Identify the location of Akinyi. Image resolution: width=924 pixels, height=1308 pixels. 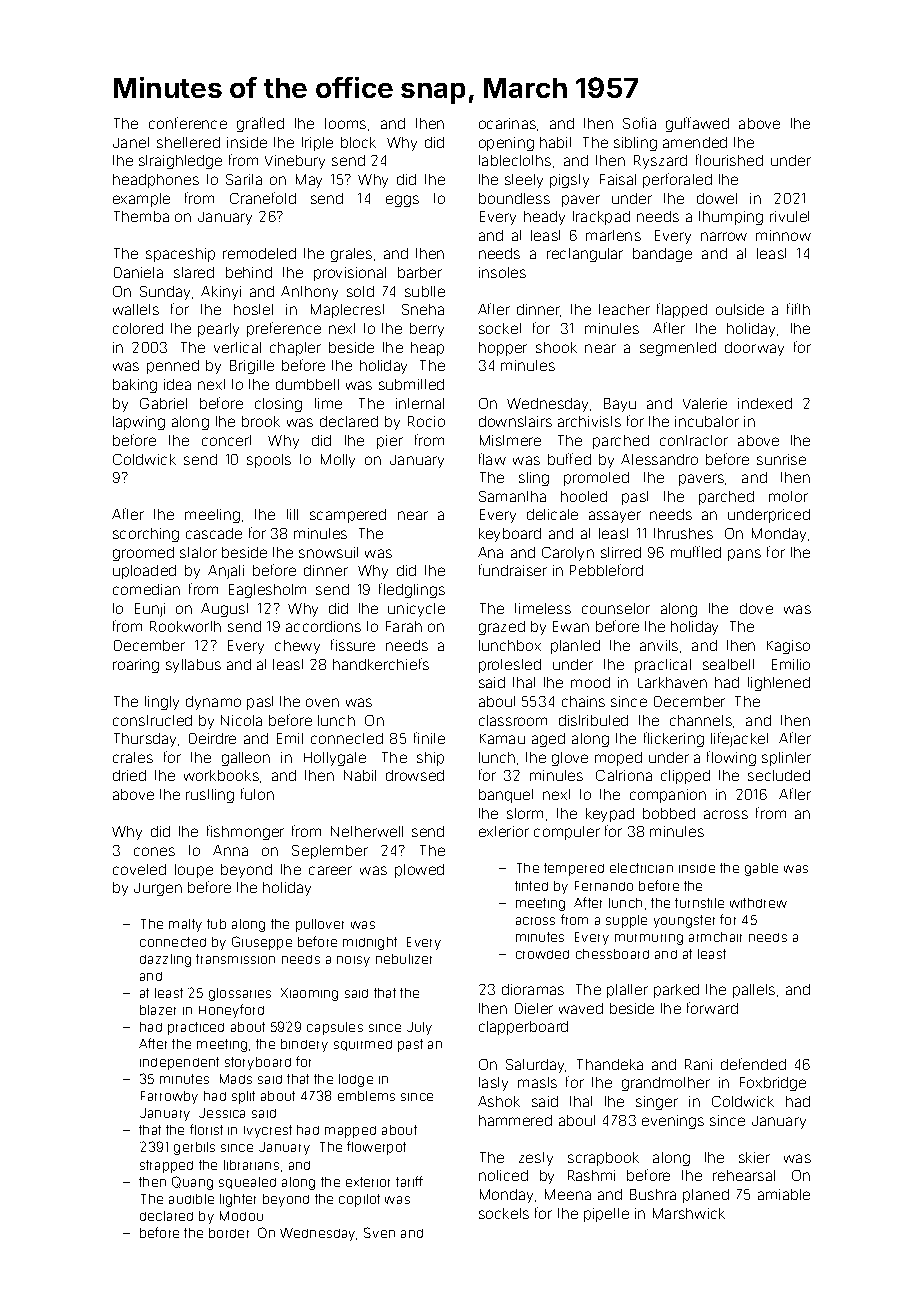
(221, 293).
